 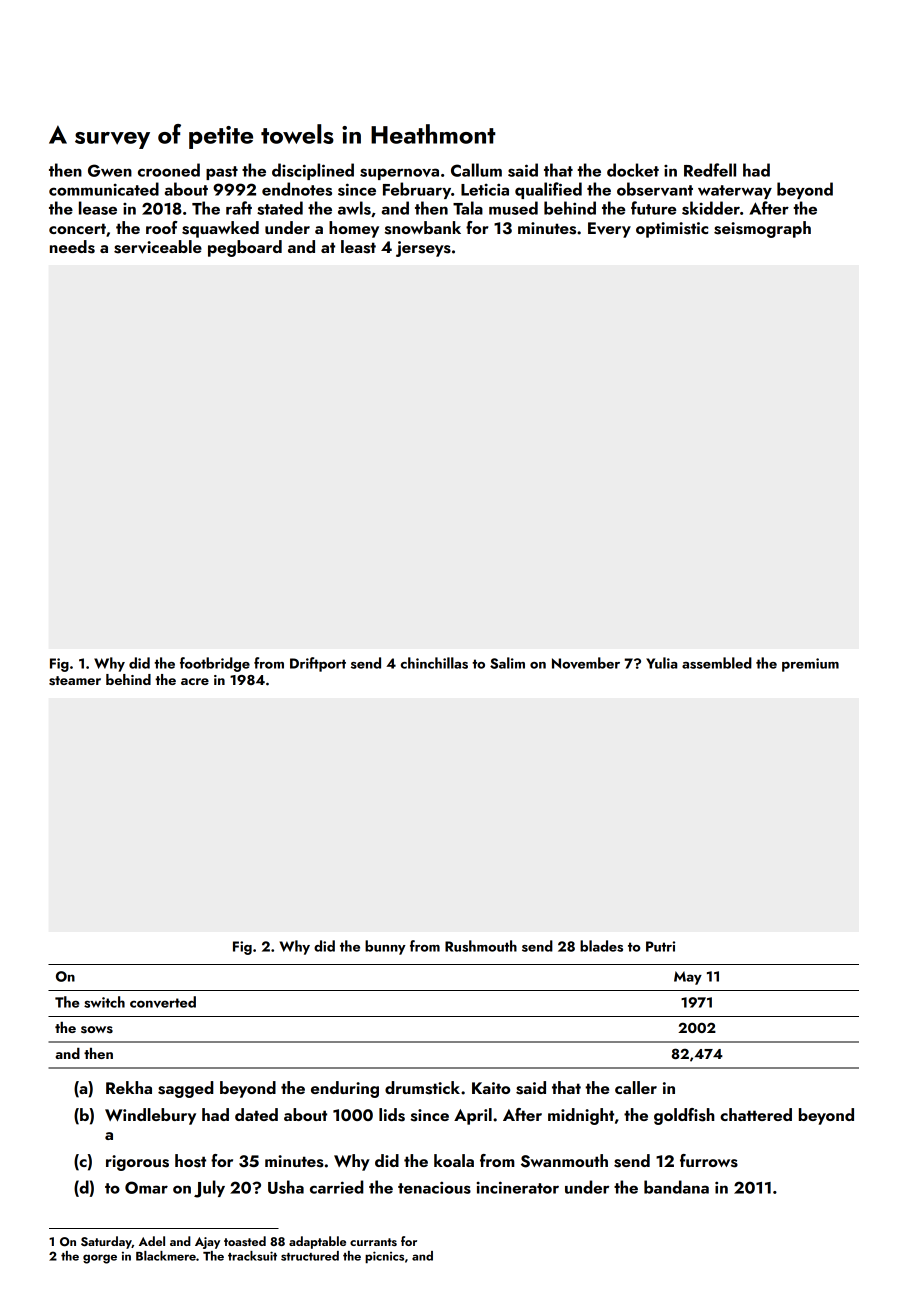 What do you see at coordinates (100, 1259) in the screenshot?
I see `gorge` at bounding box center [100, 1259].
